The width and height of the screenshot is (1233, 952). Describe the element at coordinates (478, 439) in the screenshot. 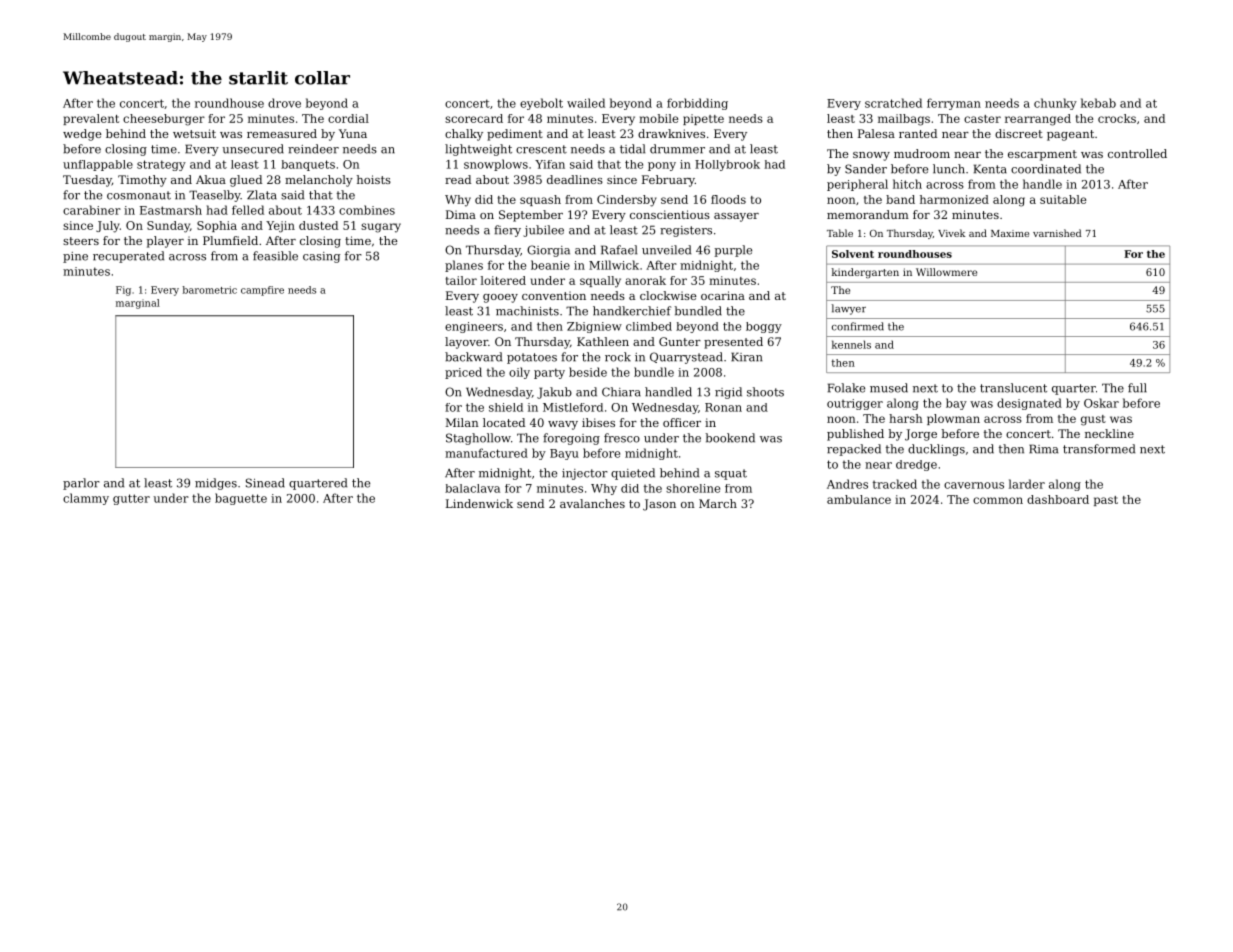

I see `Staghollow` at that location.
